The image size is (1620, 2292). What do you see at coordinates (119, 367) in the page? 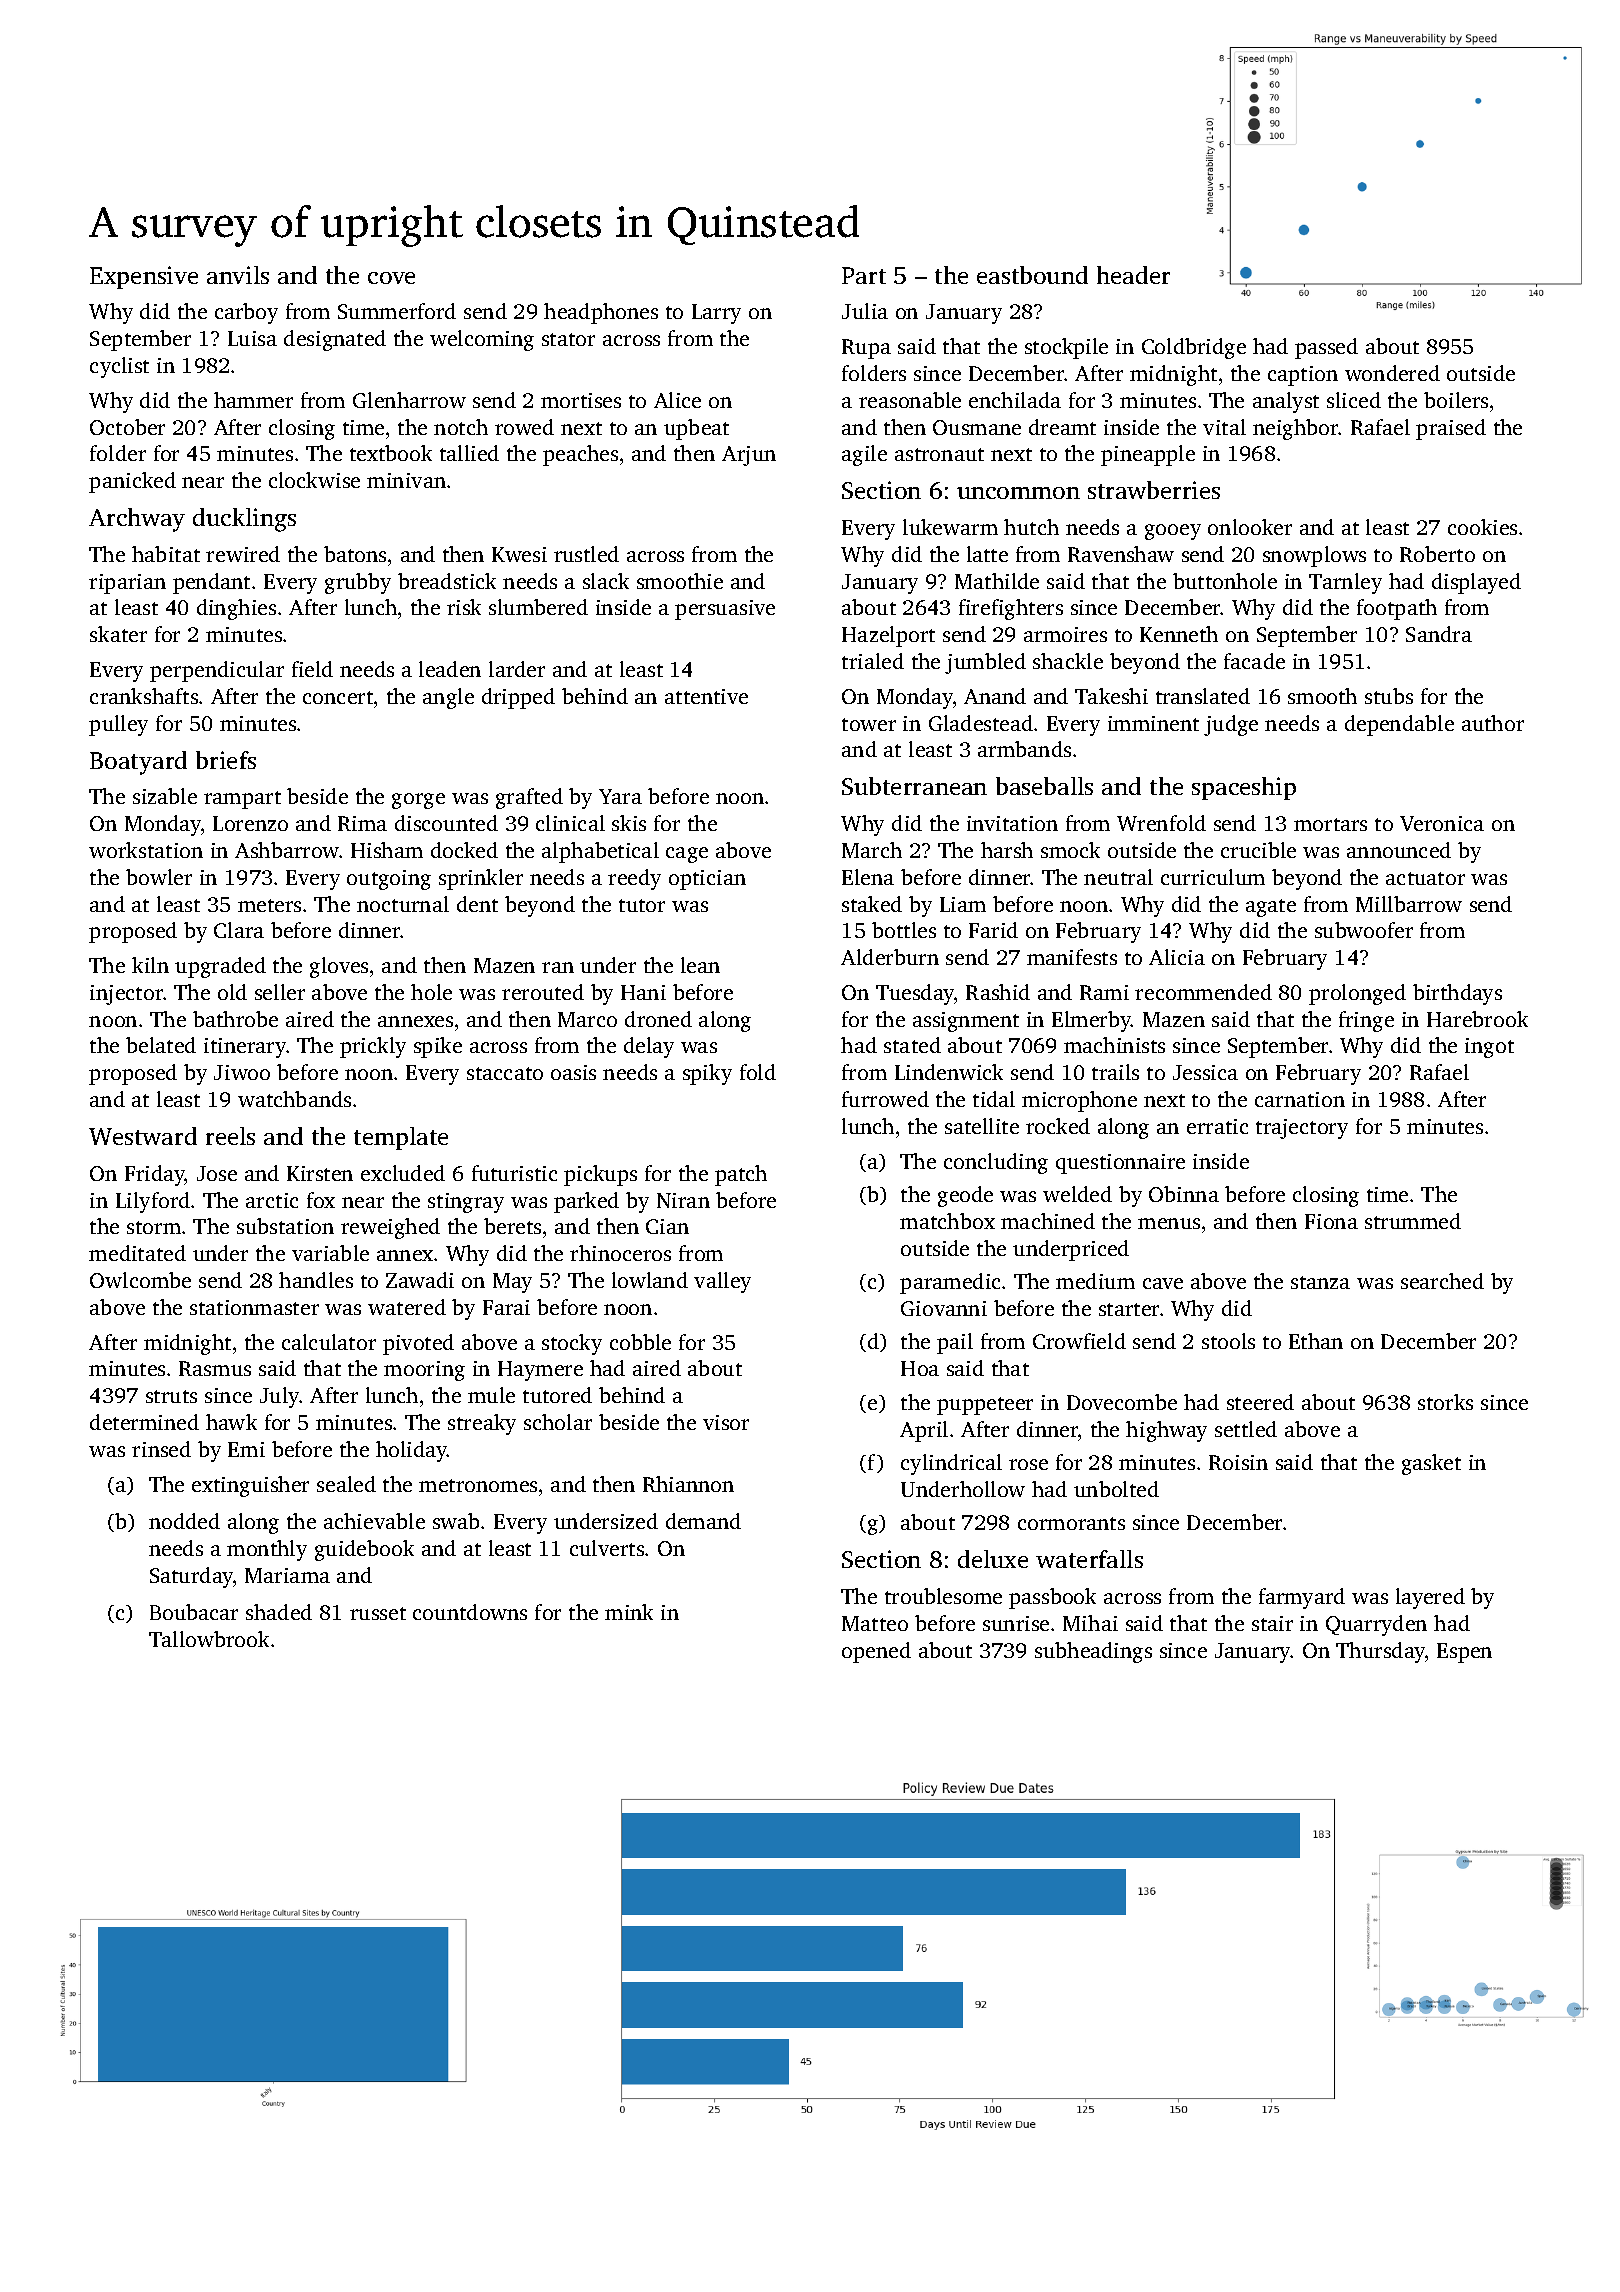
I see `cyclist` at bounding box center [119, 367].
